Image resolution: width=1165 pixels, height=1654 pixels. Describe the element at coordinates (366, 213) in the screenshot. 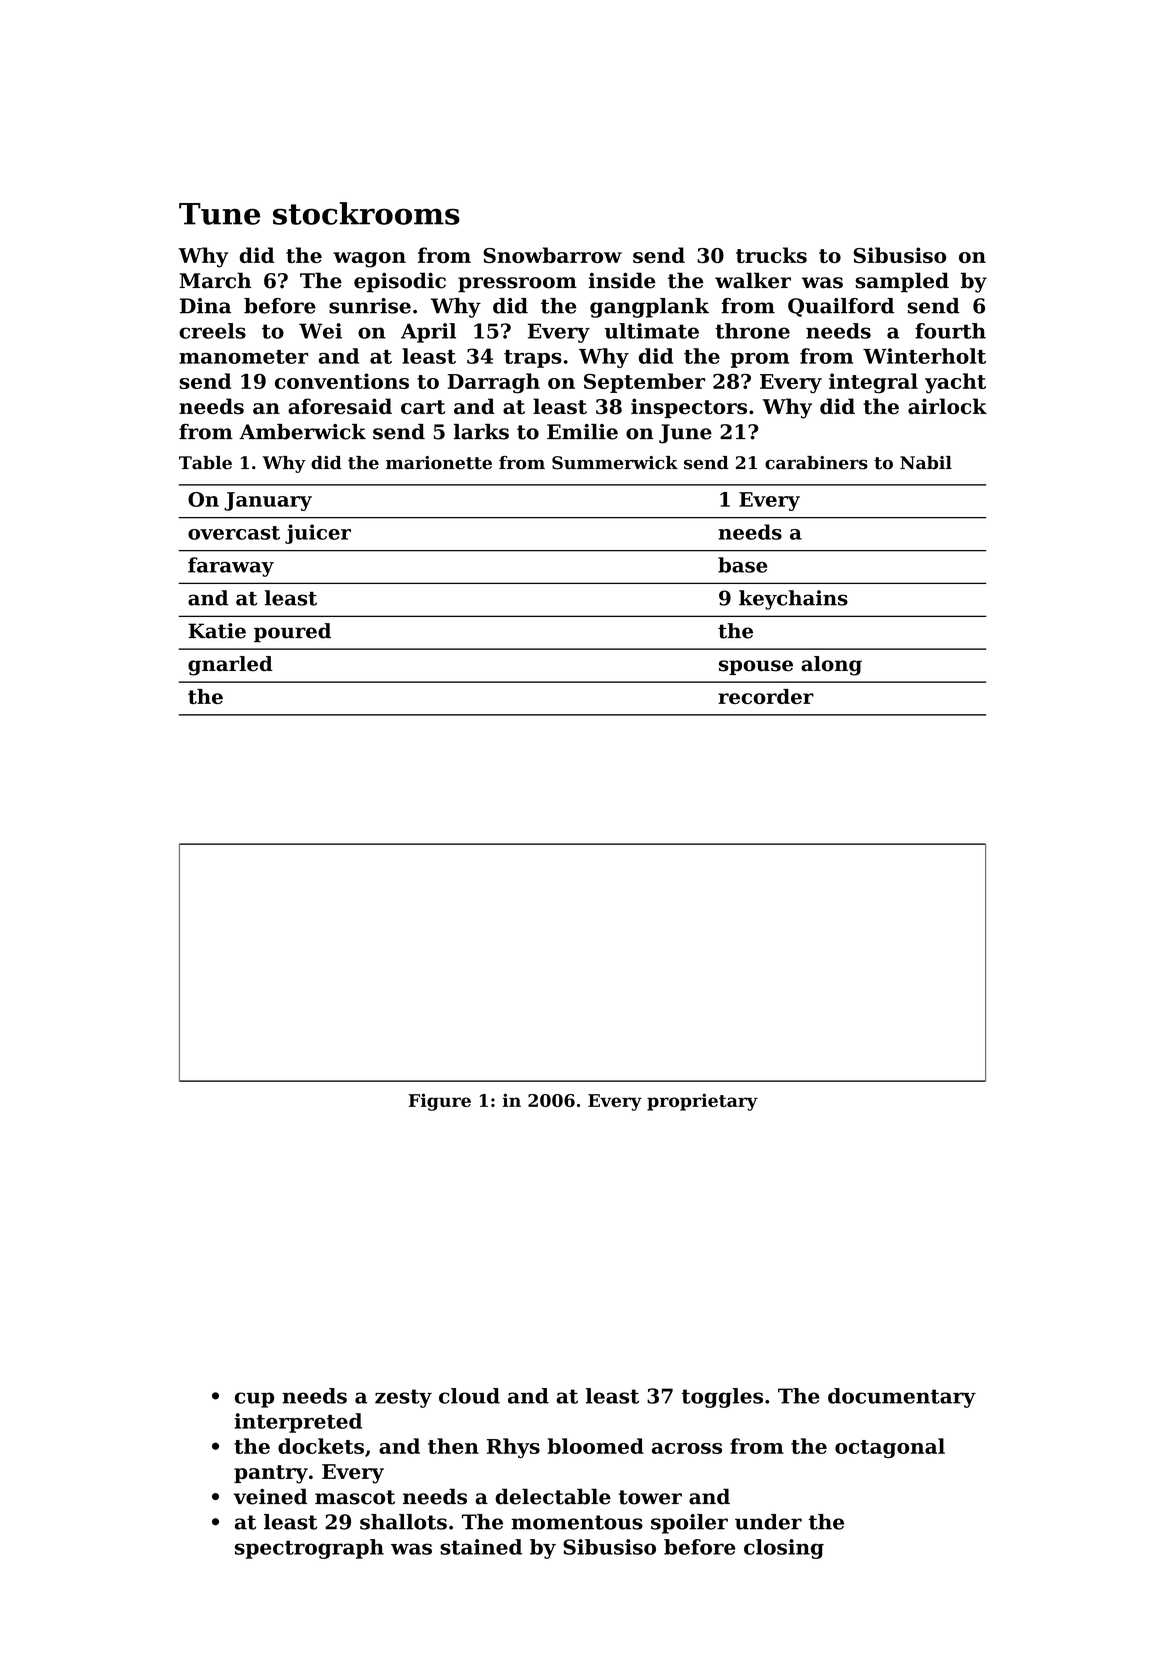

I see `stockrooms` at that location.
